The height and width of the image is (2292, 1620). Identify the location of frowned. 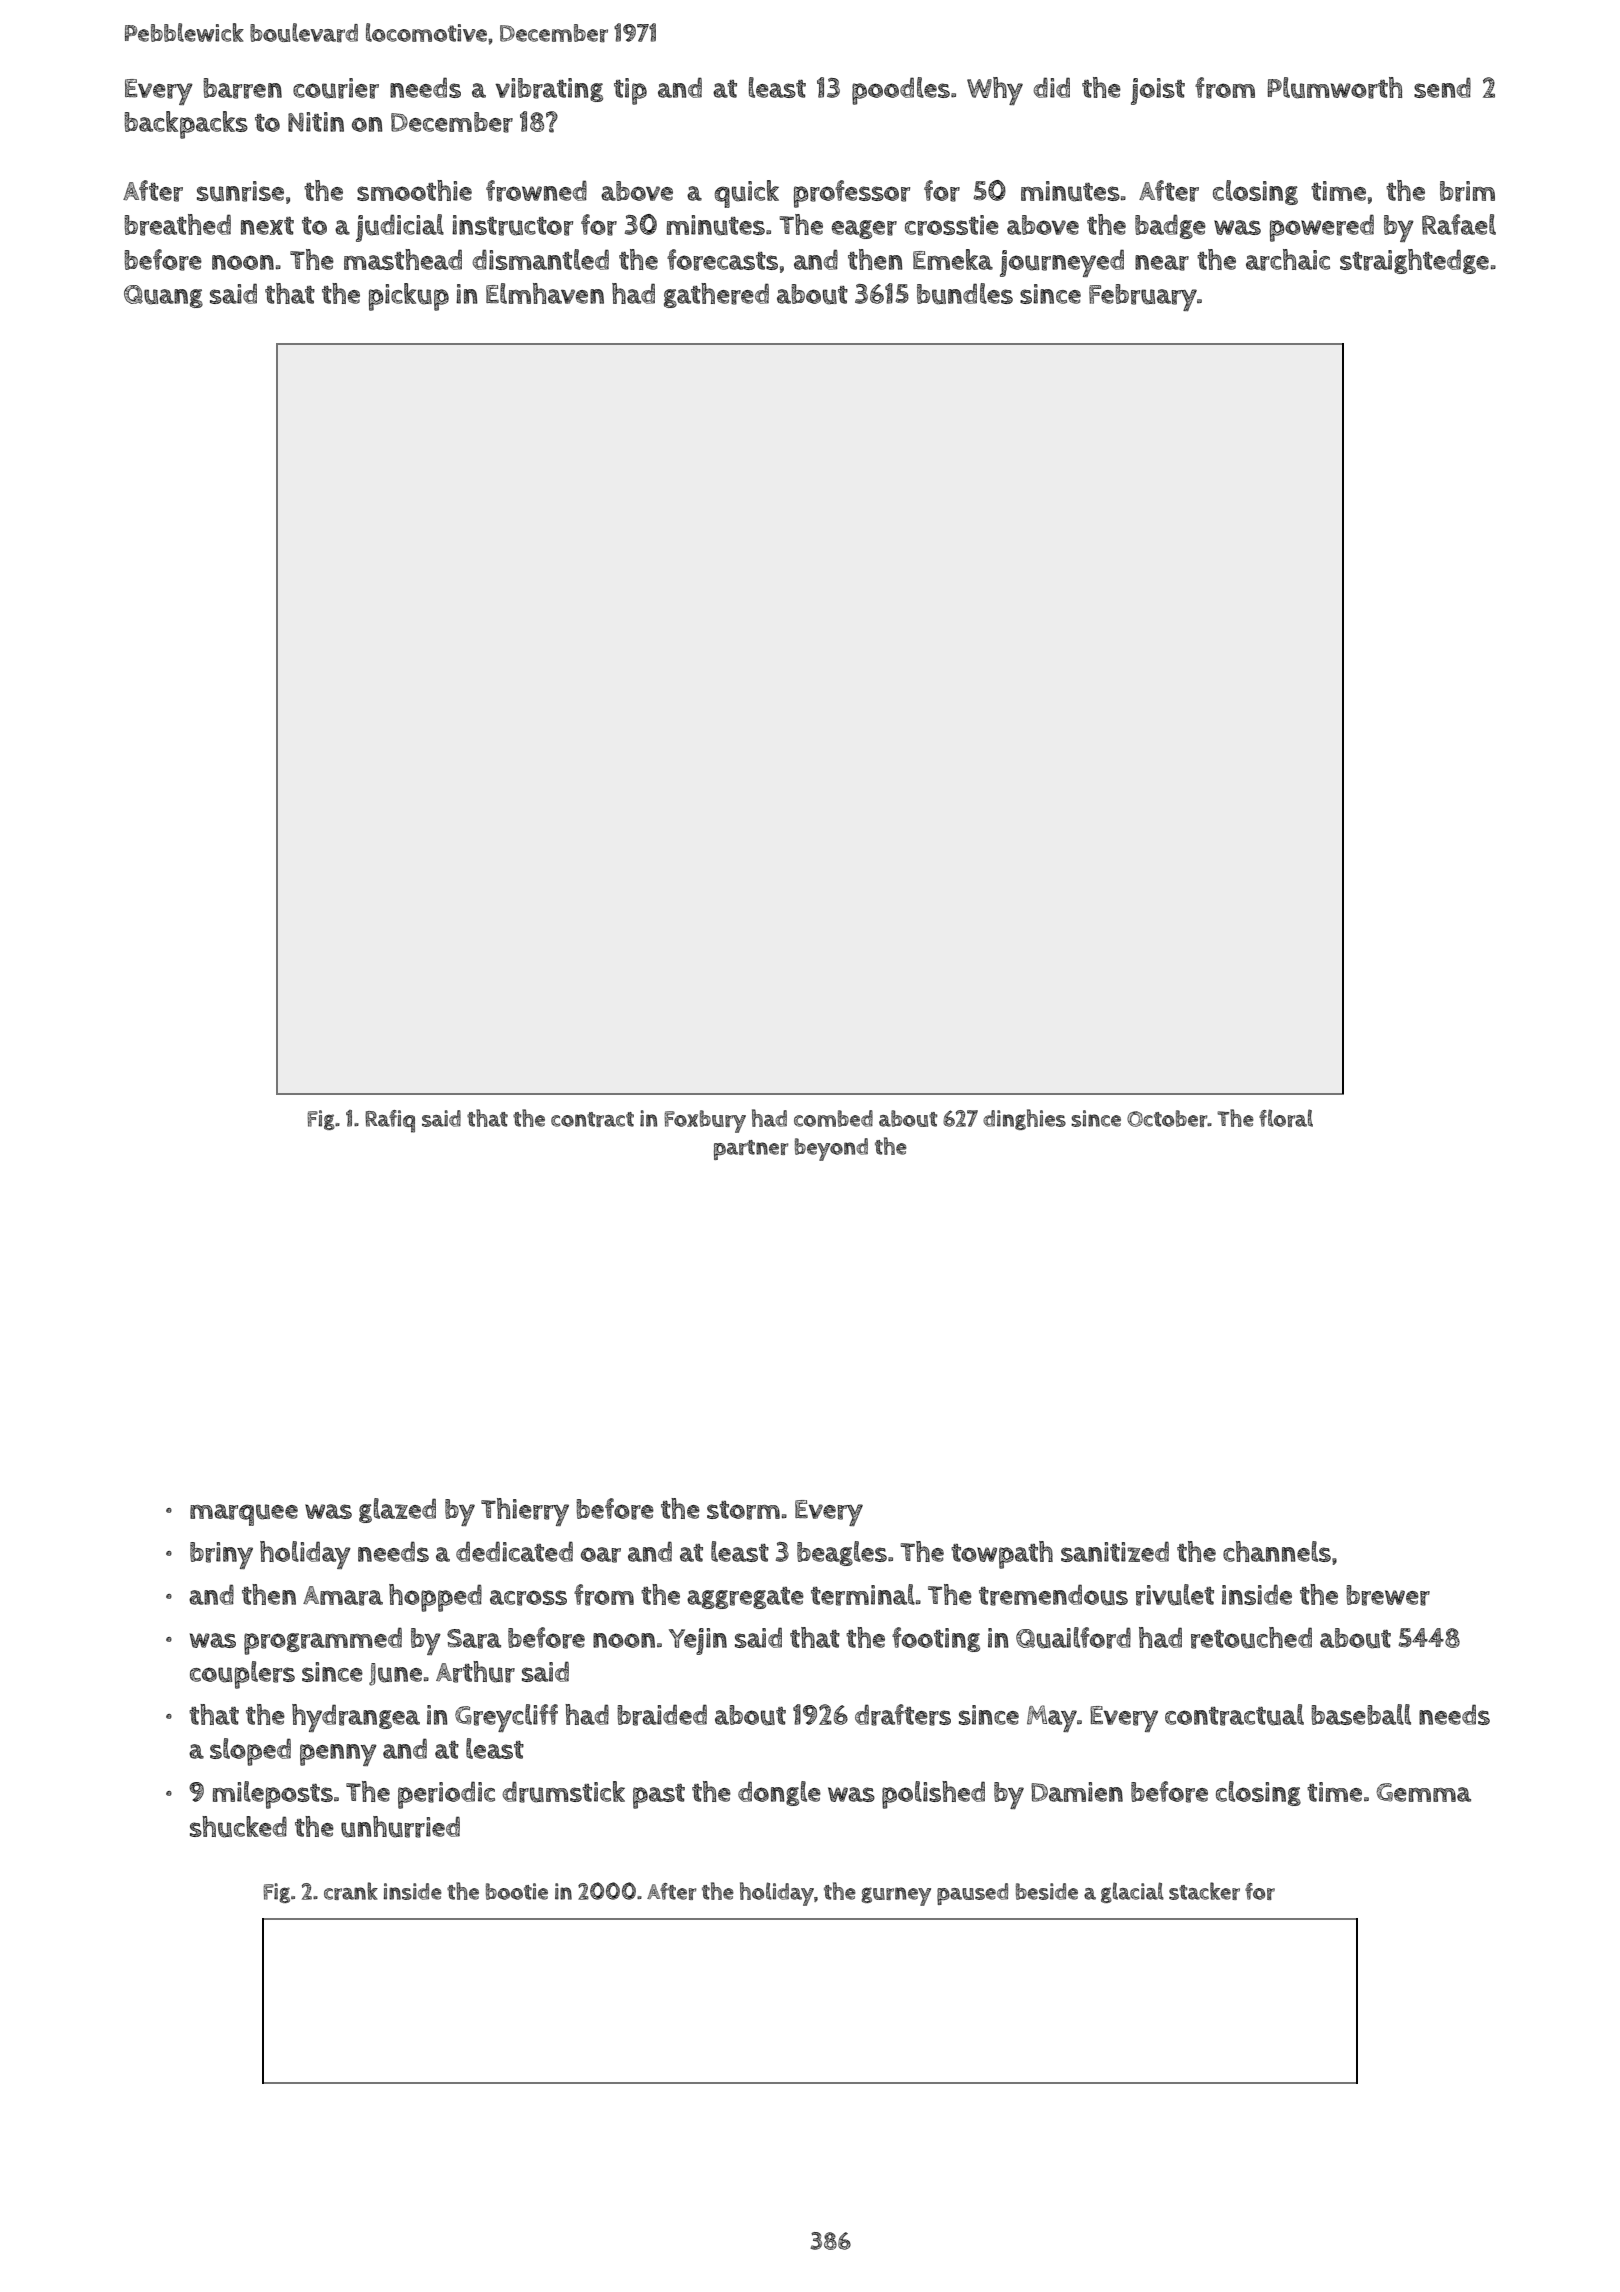
(536, 191).
